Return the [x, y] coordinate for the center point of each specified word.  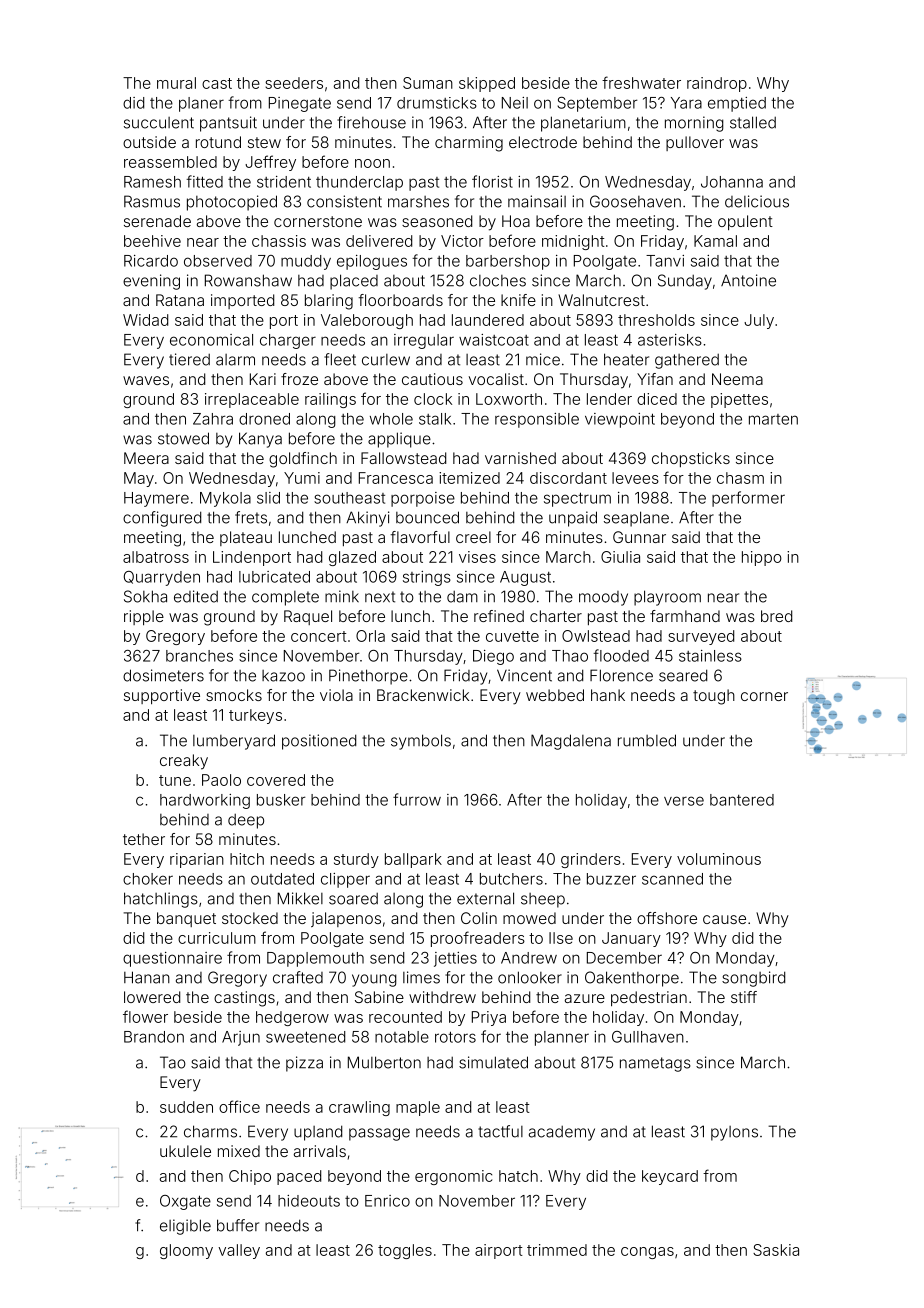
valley [239, 1251]
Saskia [776, 1250]
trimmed [557, 1250]
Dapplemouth [315, 959]
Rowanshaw [248, 280]
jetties [455, 959]
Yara [686, 103]
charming [469, 144]
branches [199, 656]
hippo [762, 558]
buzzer [611, 879]
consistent [344, 201]
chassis [279, 241]
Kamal [715, 241]
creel [473, 537]
